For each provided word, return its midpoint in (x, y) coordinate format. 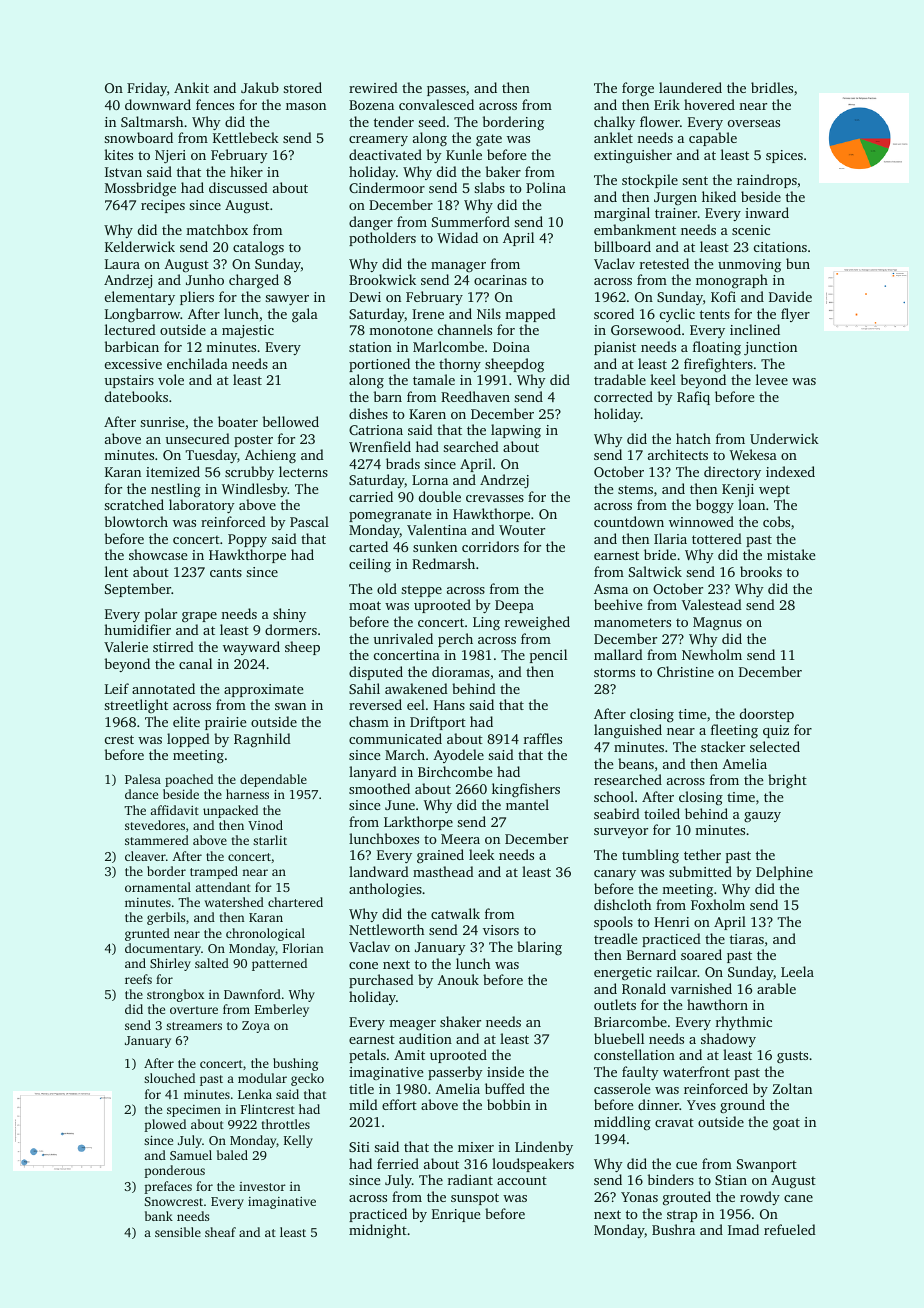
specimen (194, 1111)
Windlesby (255, 490)
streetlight (136, 706)
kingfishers (526, 790)
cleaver (145, 856)
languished (628, 731)
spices (784, 156)
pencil (548, 656)
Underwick (784, 438)
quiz (776, 731)
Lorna (430, 480)
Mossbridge (140, 189)
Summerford (471, 221)
